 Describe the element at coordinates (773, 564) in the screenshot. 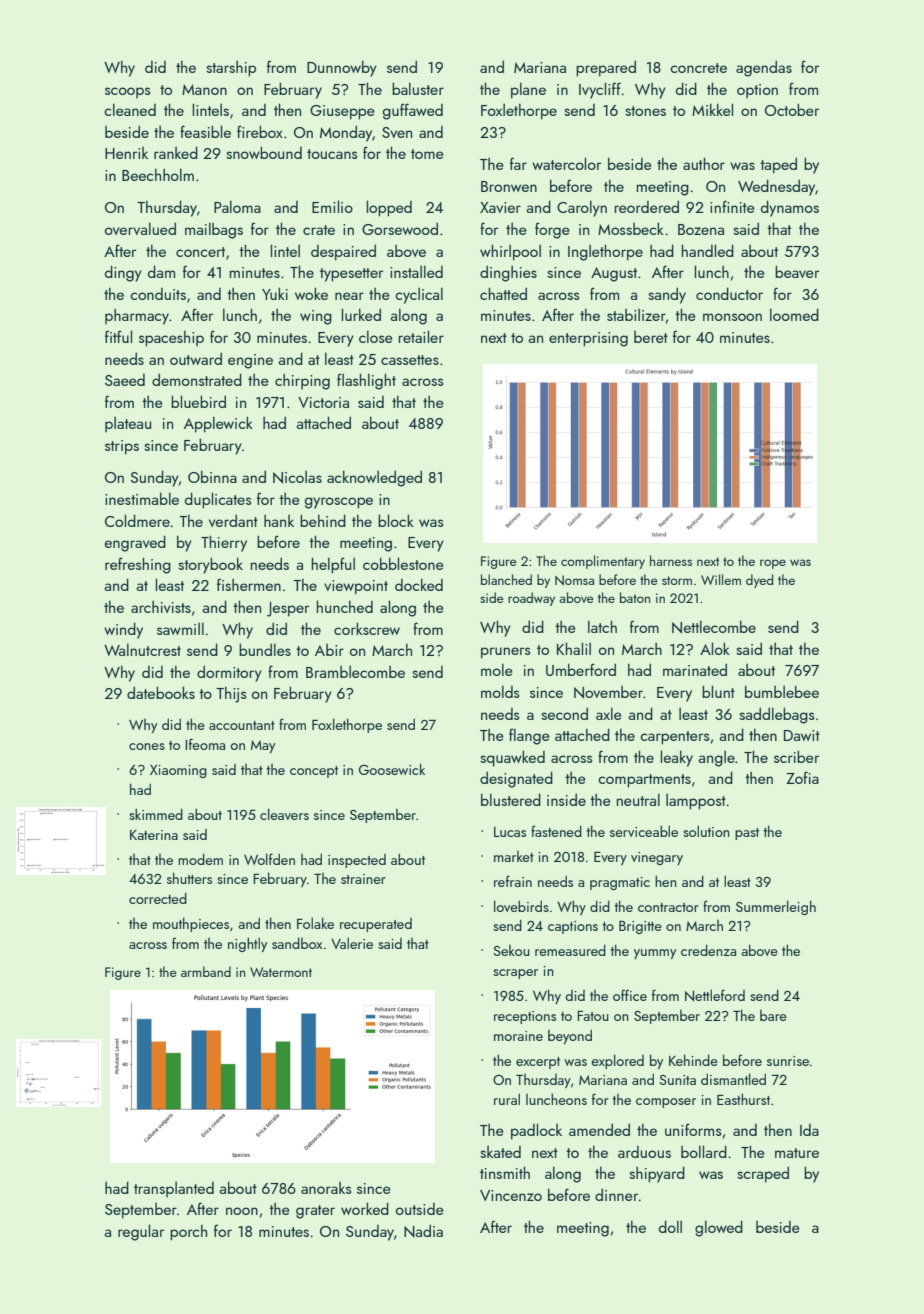

I see `rope` at that location.
